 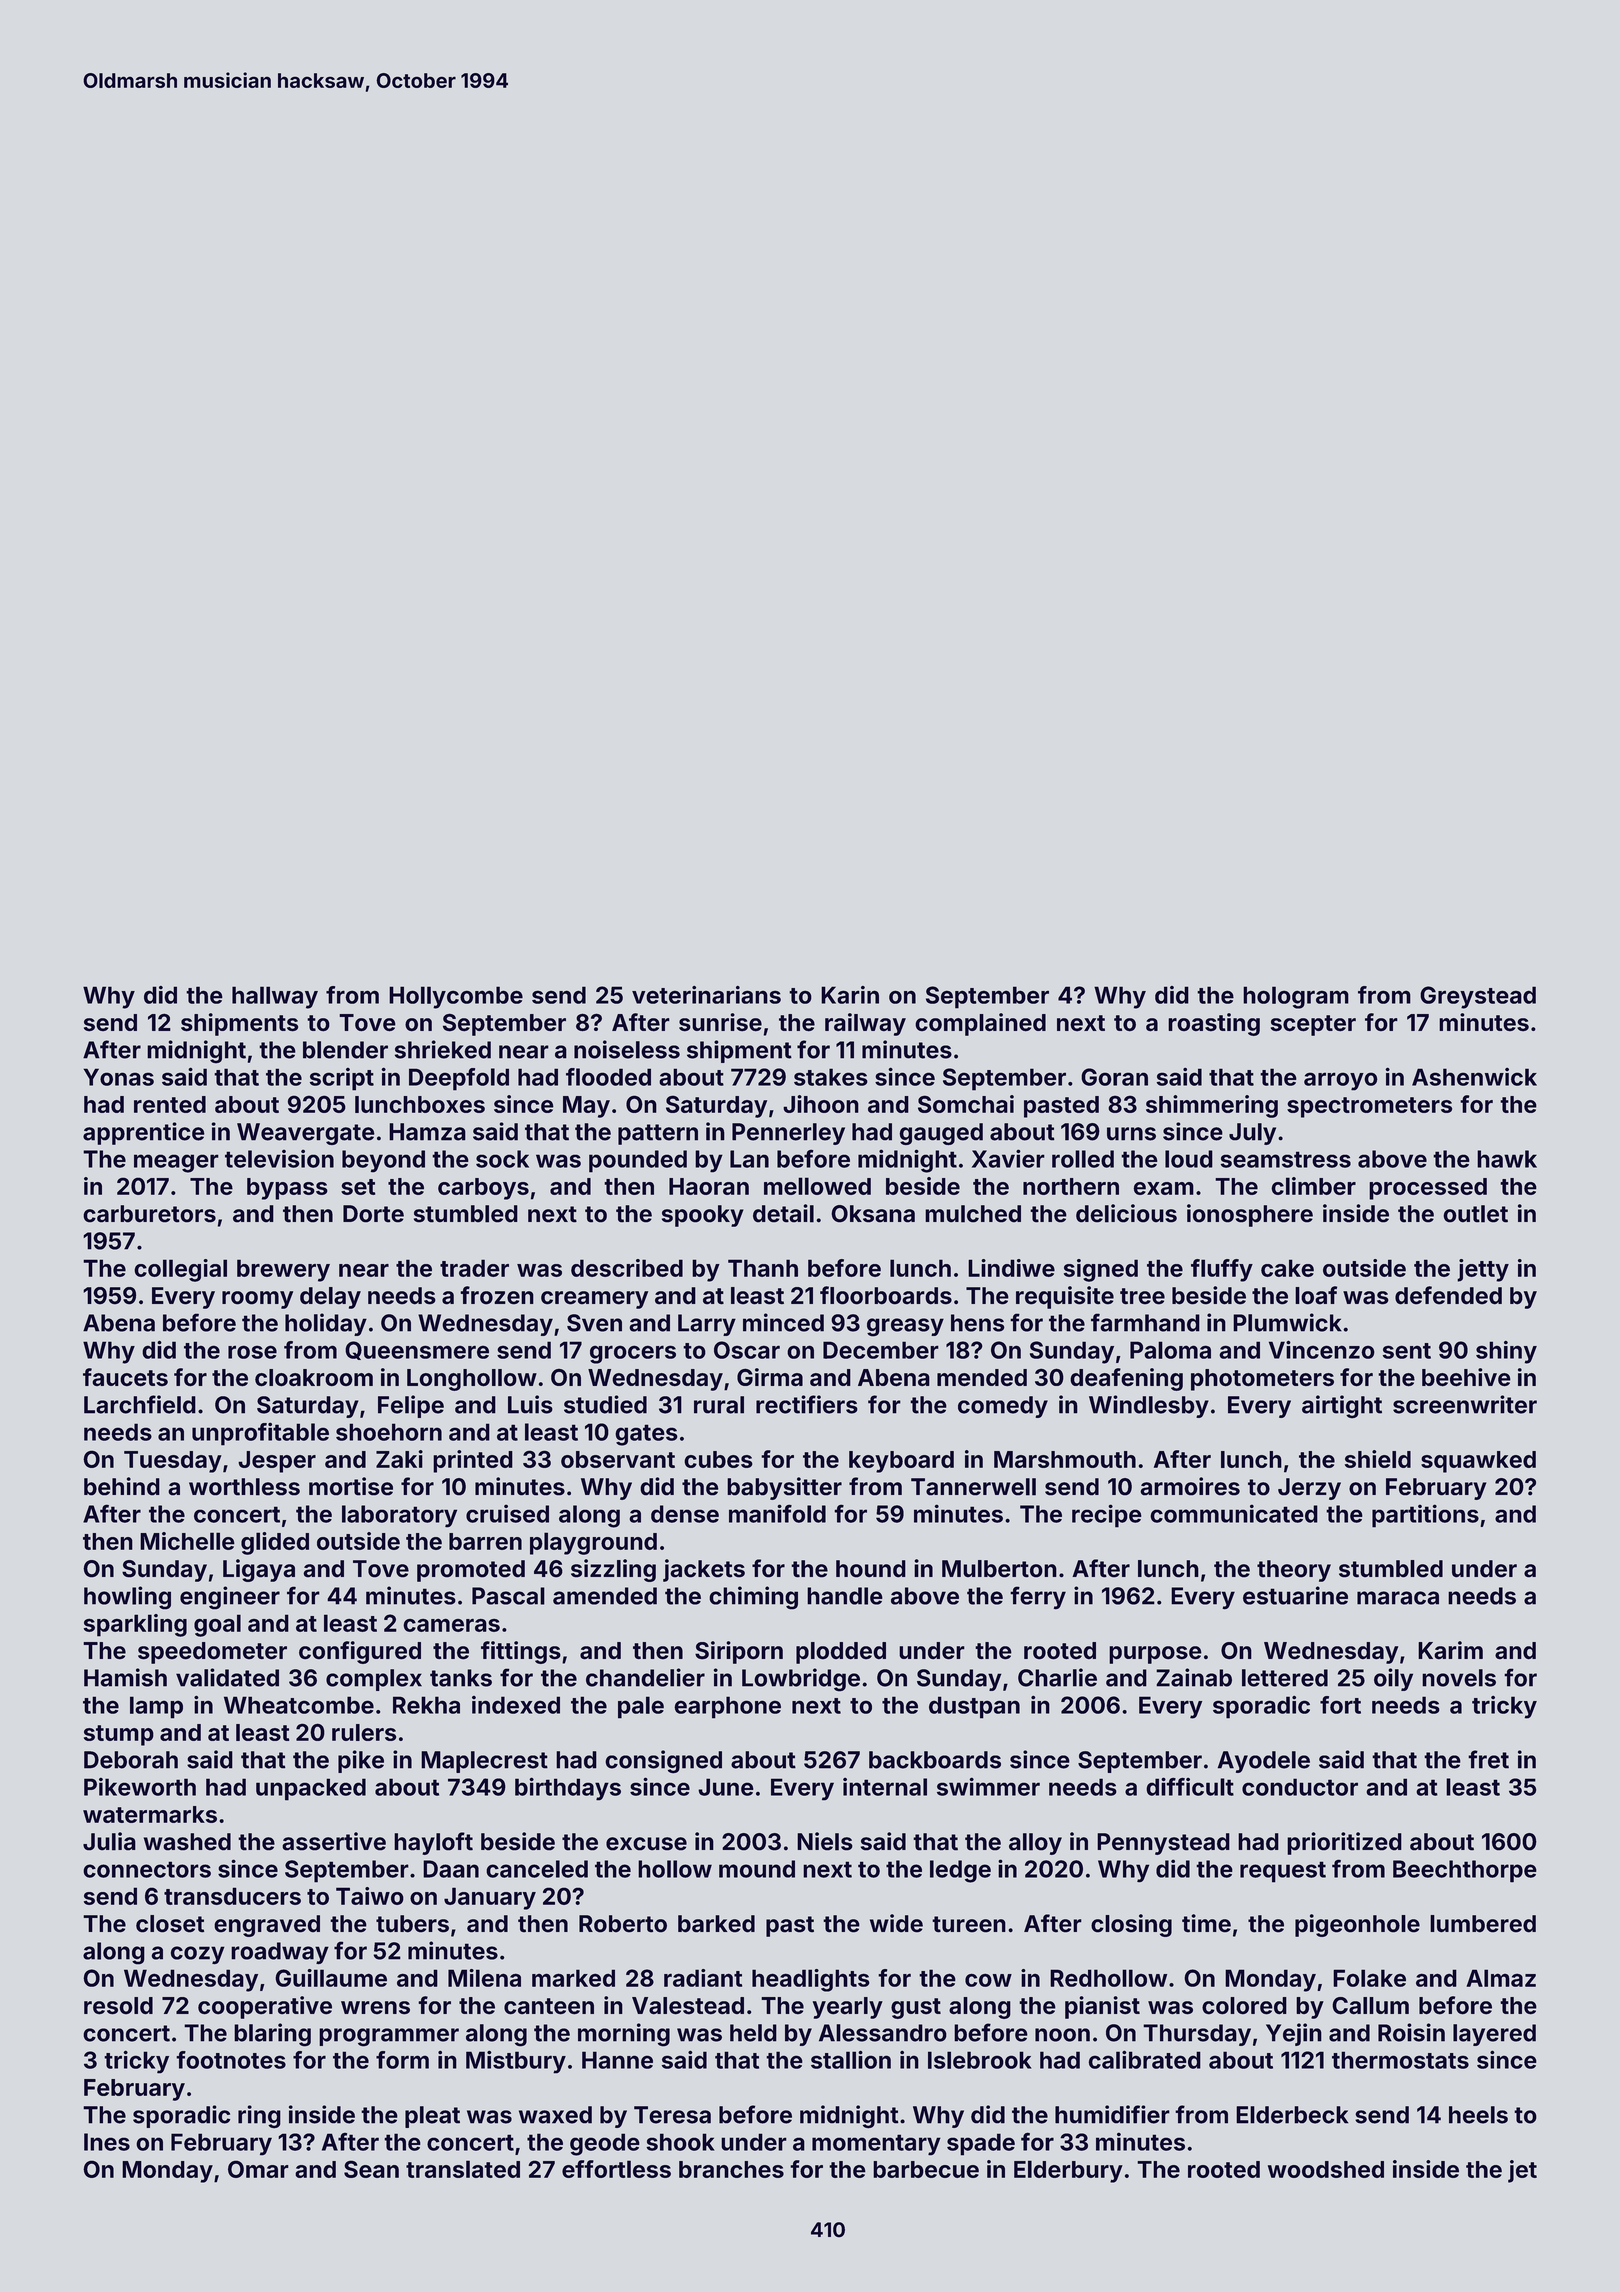 I want to click on Charlie, so click(x=1057, y=1677).
